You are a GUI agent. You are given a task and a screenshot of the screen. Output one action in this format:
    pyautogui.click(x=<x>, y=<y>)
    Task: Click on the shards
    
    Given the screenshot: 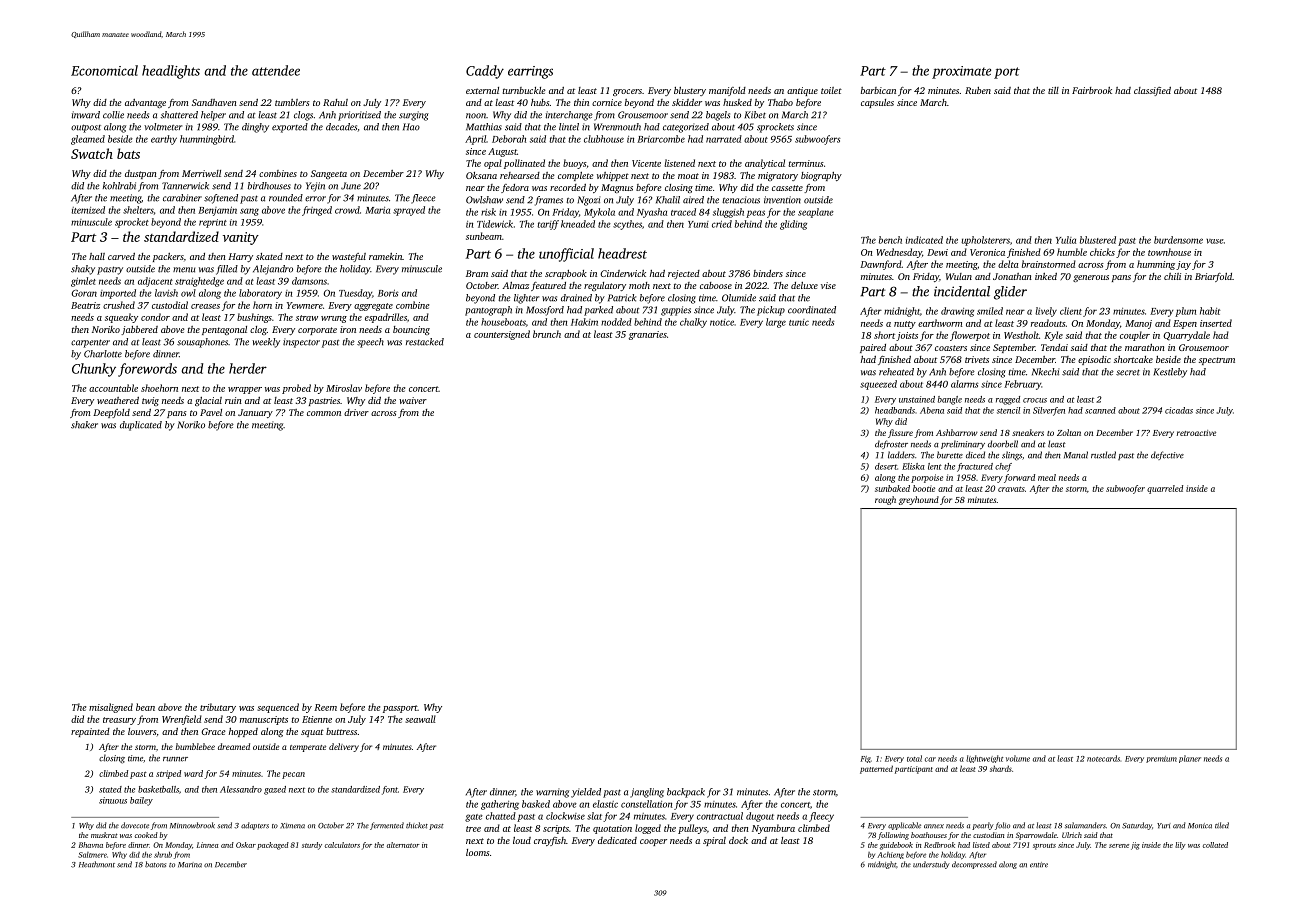 What is the action you would take?
    pyautogui.click(x=1001, y=768)
